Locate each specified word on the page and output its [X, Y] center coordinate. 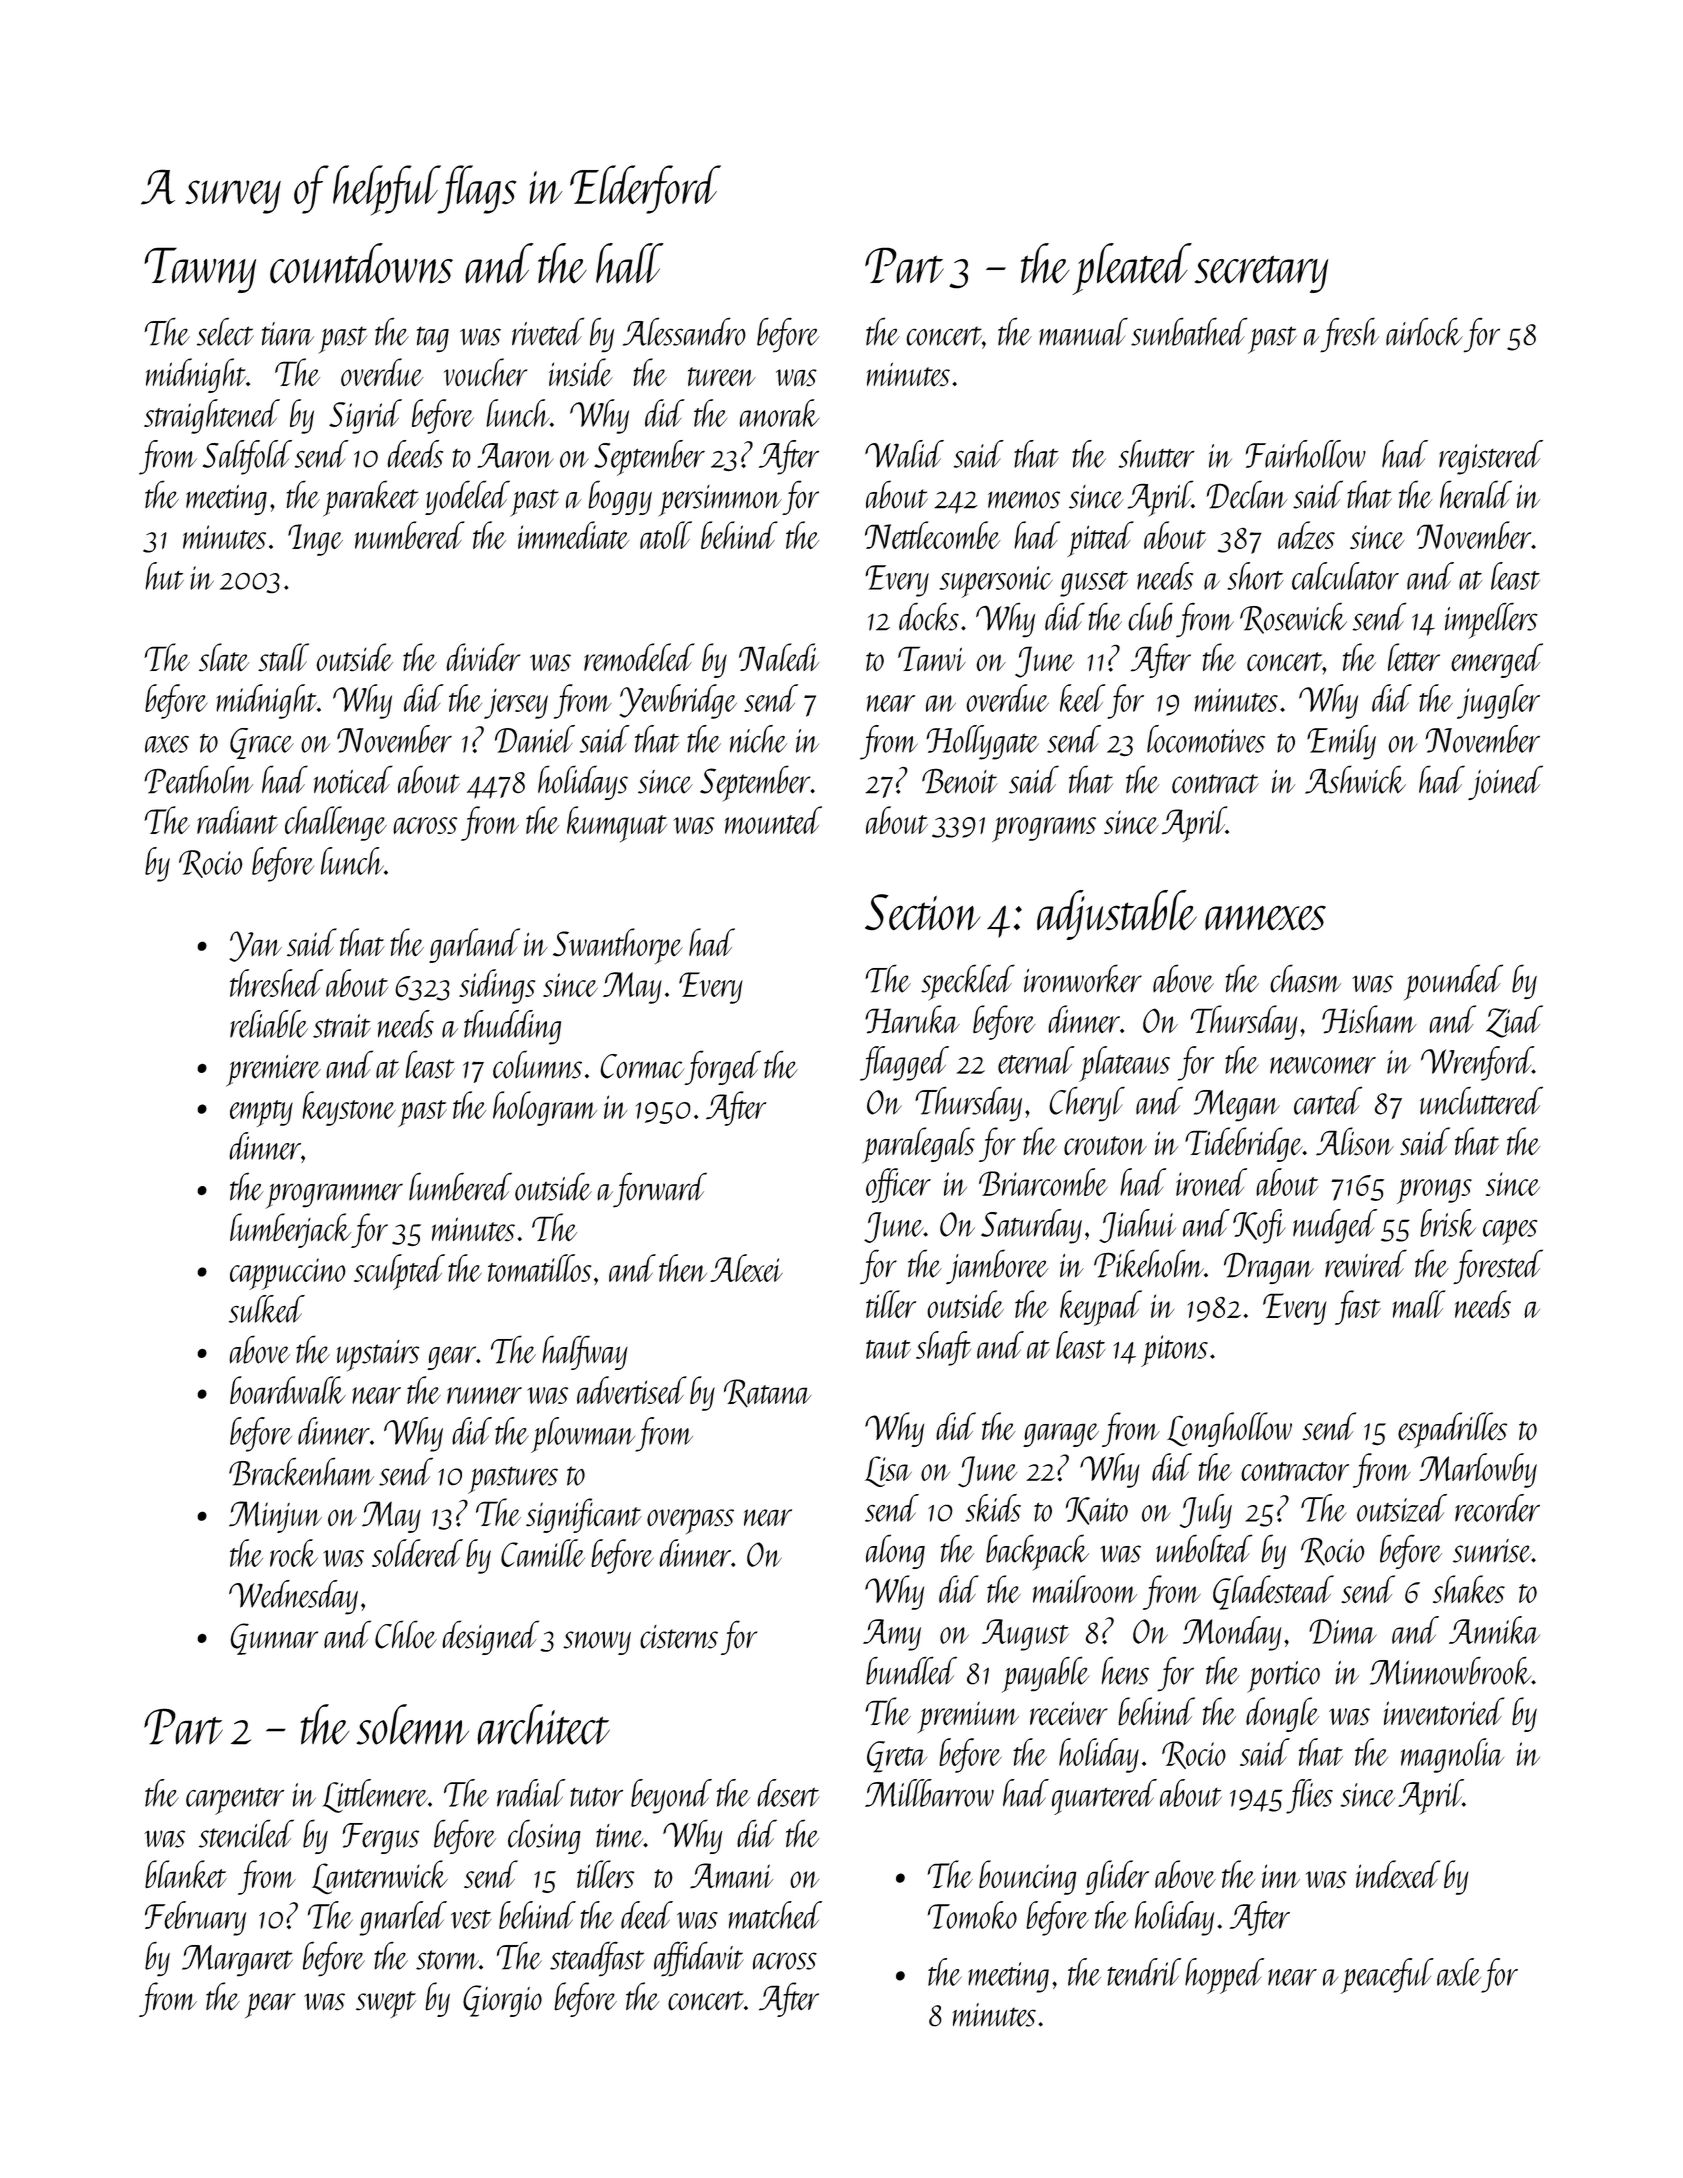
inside [581, 372]
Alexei [746, 1268]
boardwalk [288, 1390]
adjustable [1117, 915]
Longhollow [1229, 1429]
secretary [1261, 274]
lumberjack [290, 1230]
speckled [968, 982]
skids [993, 1508]
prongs [1434, 1191]
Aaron [515, 455]
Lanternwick [380, 1877]
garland [474, 945]
